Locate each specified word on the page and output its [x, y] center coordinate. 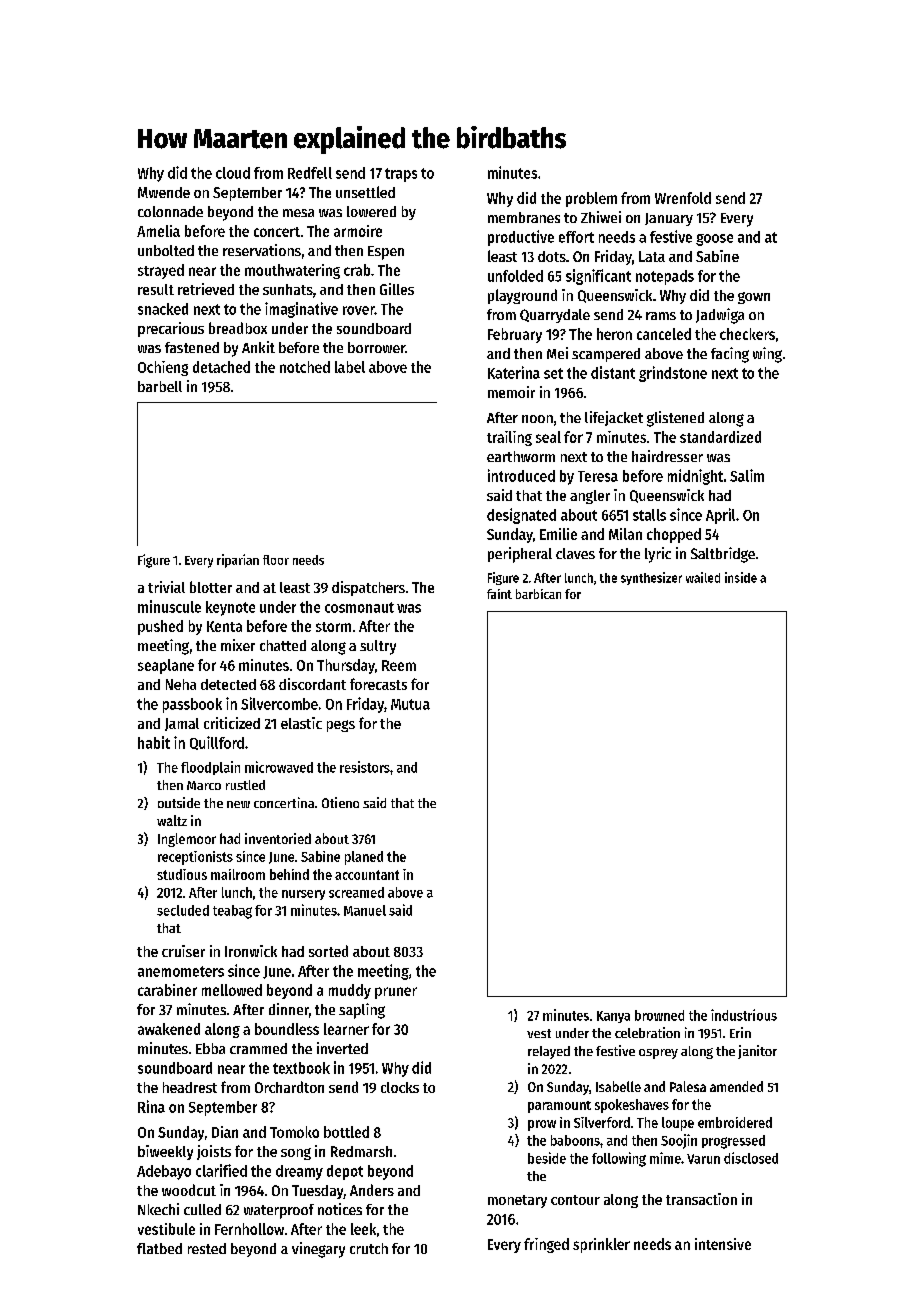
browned [659, 1015]
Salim [747, 475]
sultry [378, 647]
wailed [703, 577]
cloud [233, 173]
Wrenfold [683, 198]
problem [591, 199]
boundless [287, 1029]
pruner [396, 993]
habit [154, 742]
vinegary [318, 1250]
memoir [511, 392]
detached [221, 367]
